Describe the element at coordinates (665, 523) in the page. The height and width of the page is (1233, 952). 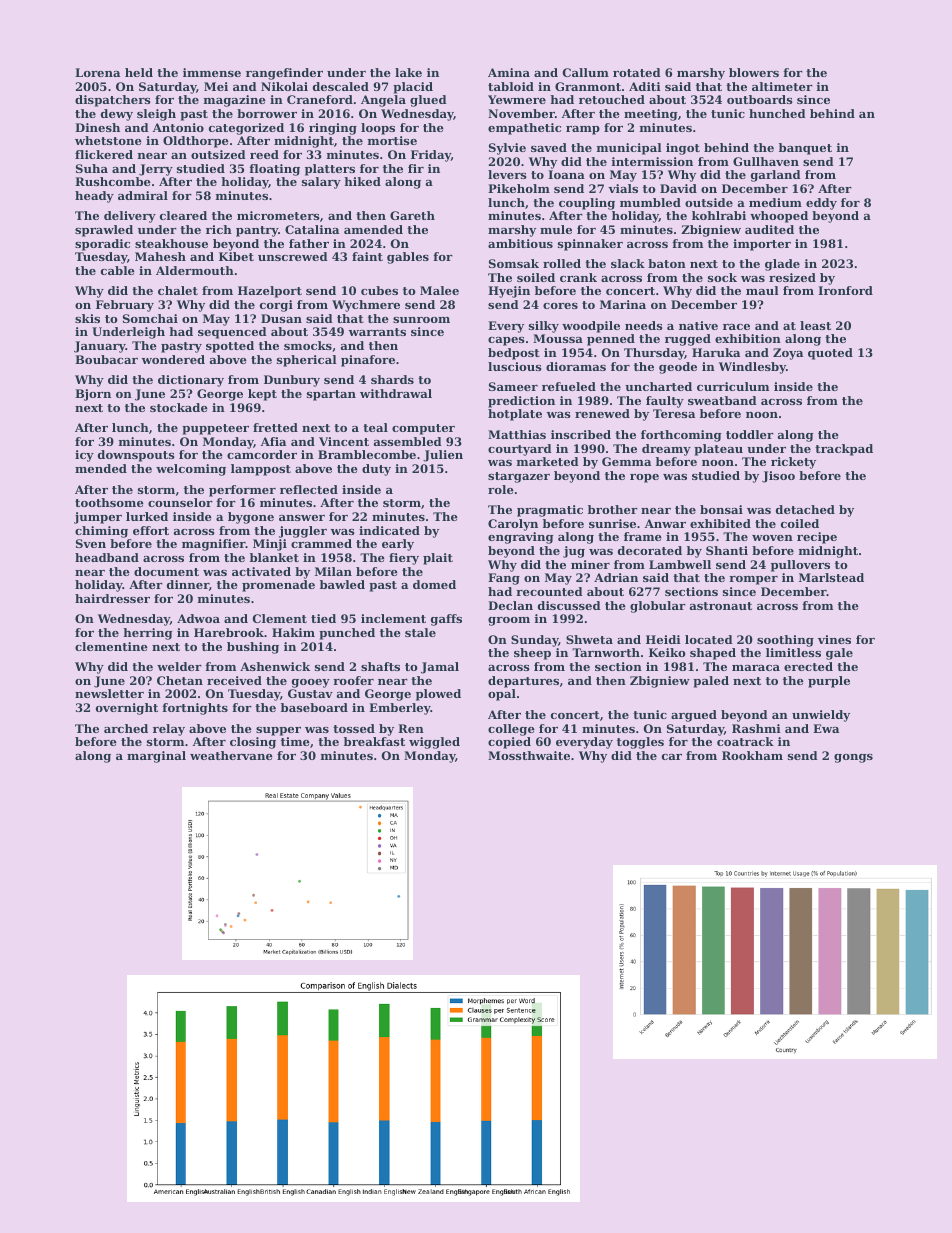
I see `Anwar` at that location.
